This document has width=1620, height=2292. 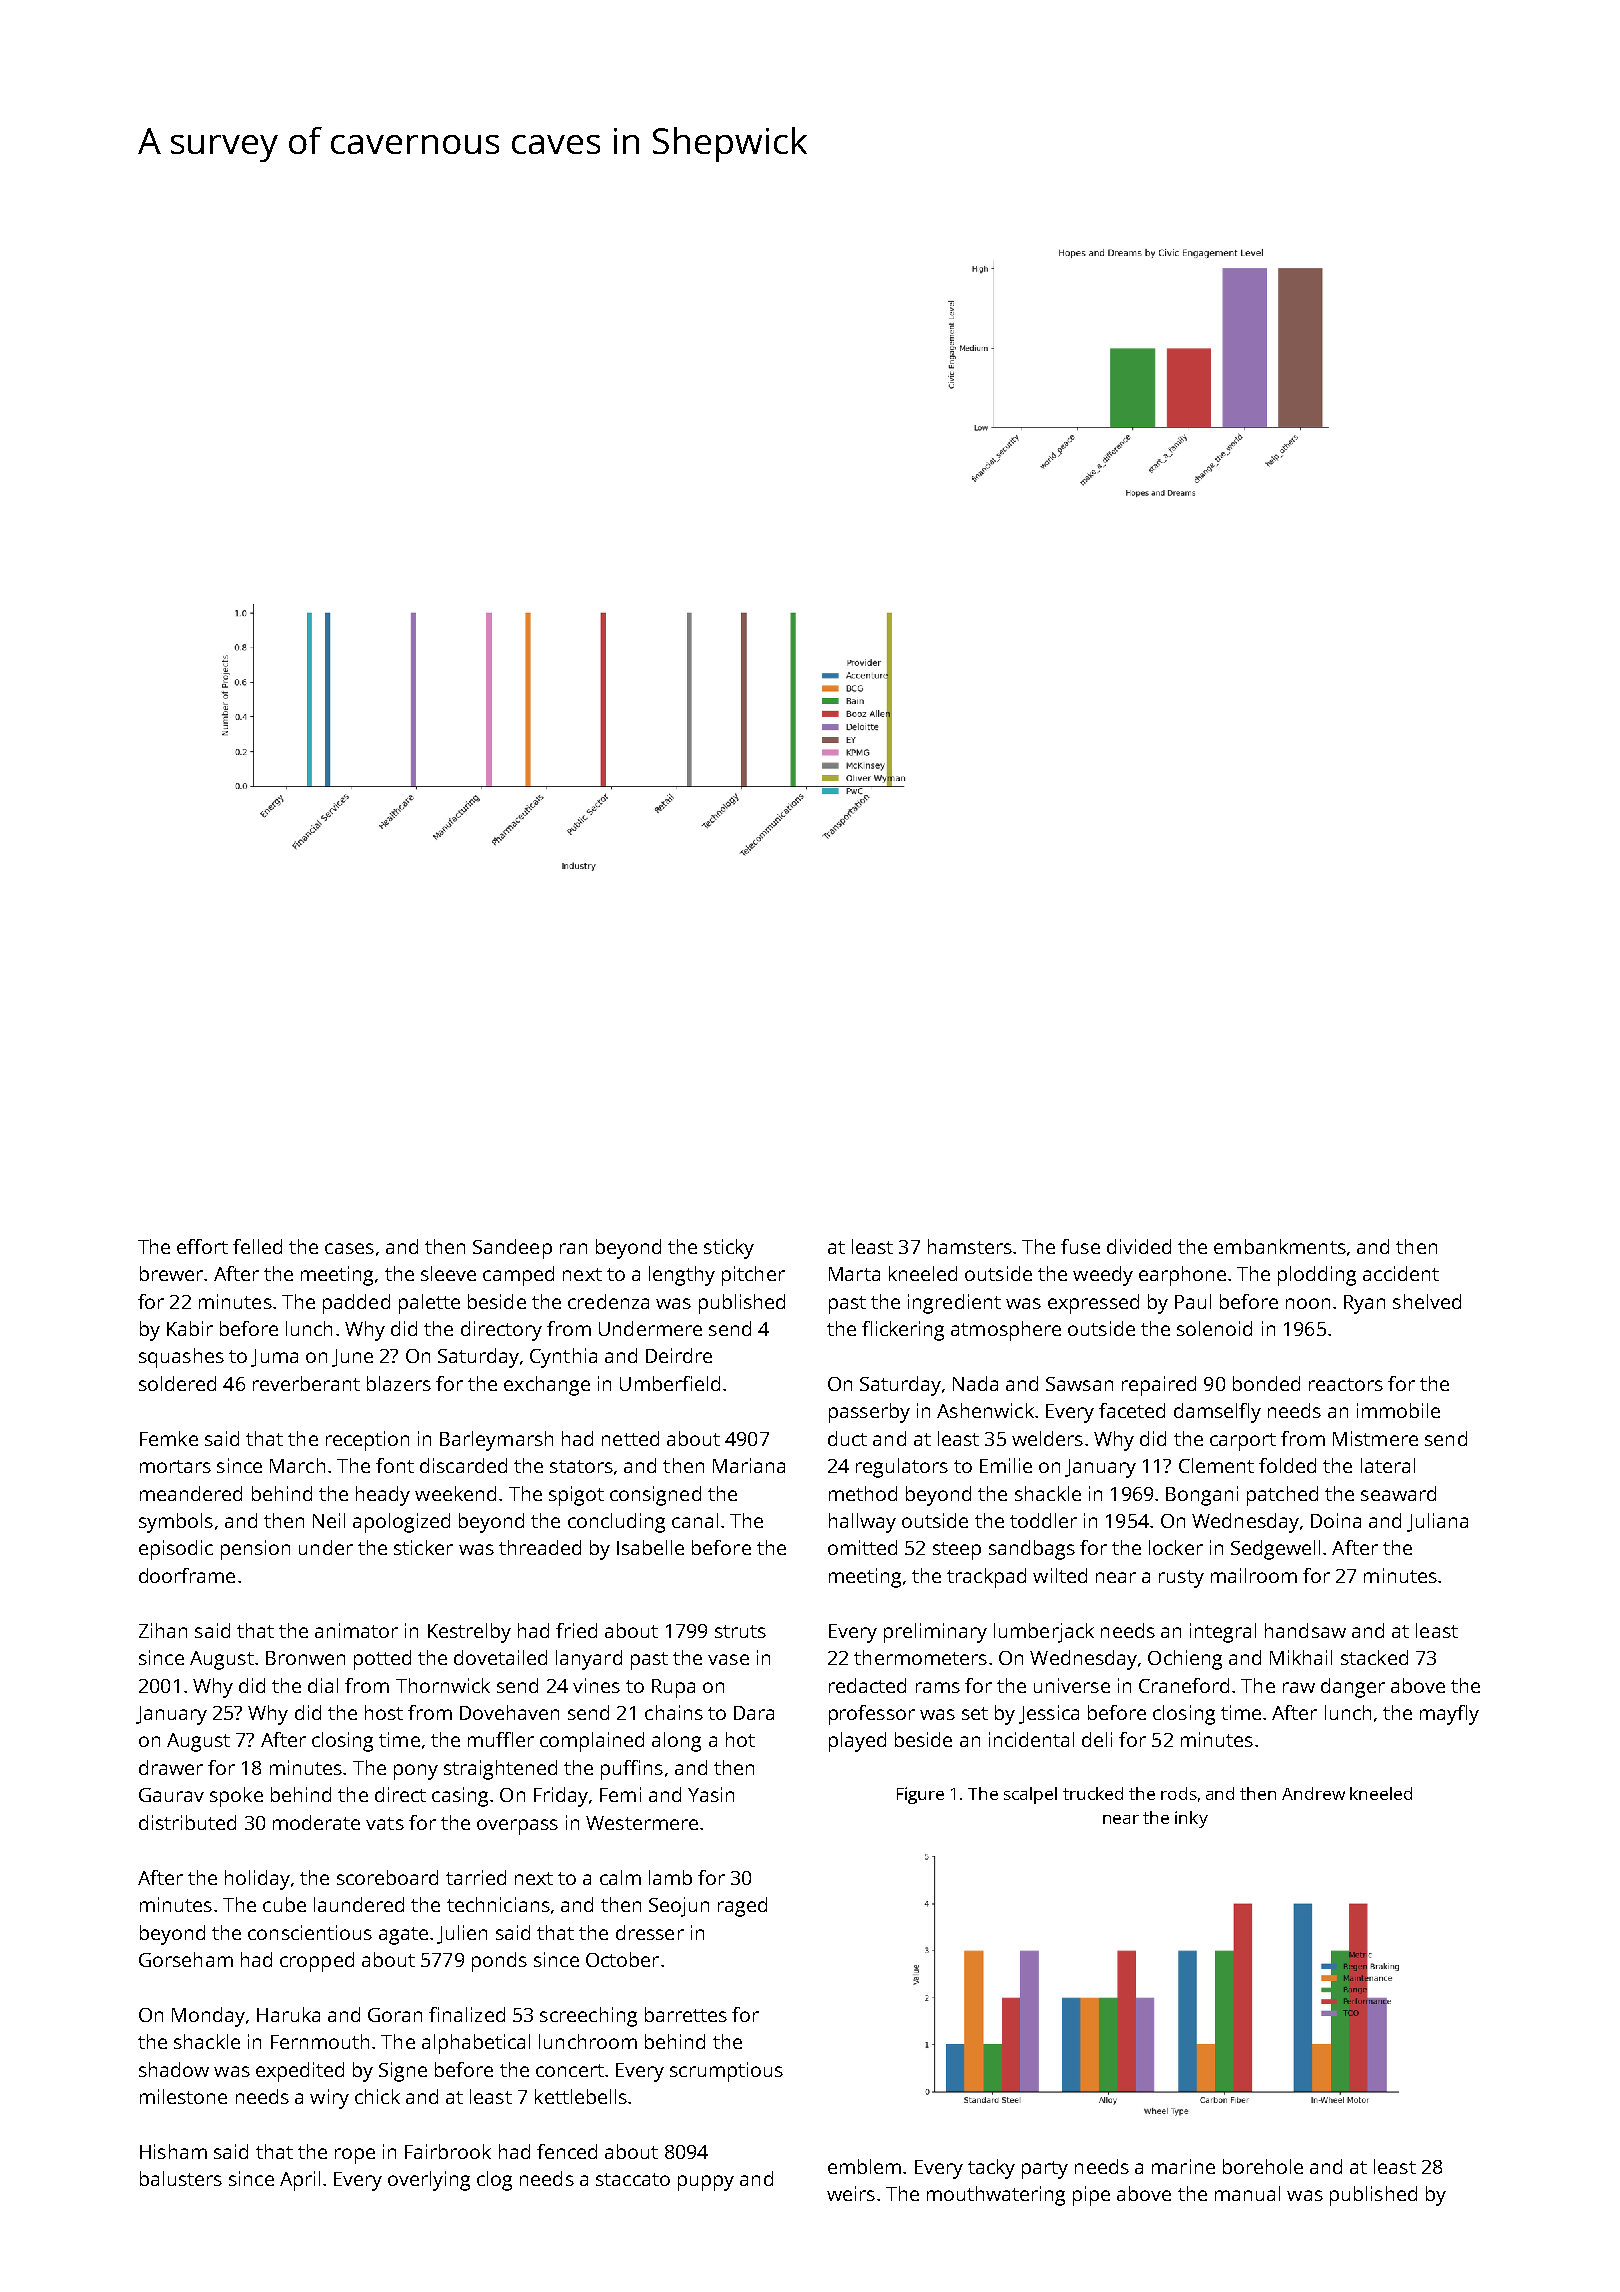 I want to click on emblem, so click(x=864, y=2166).
